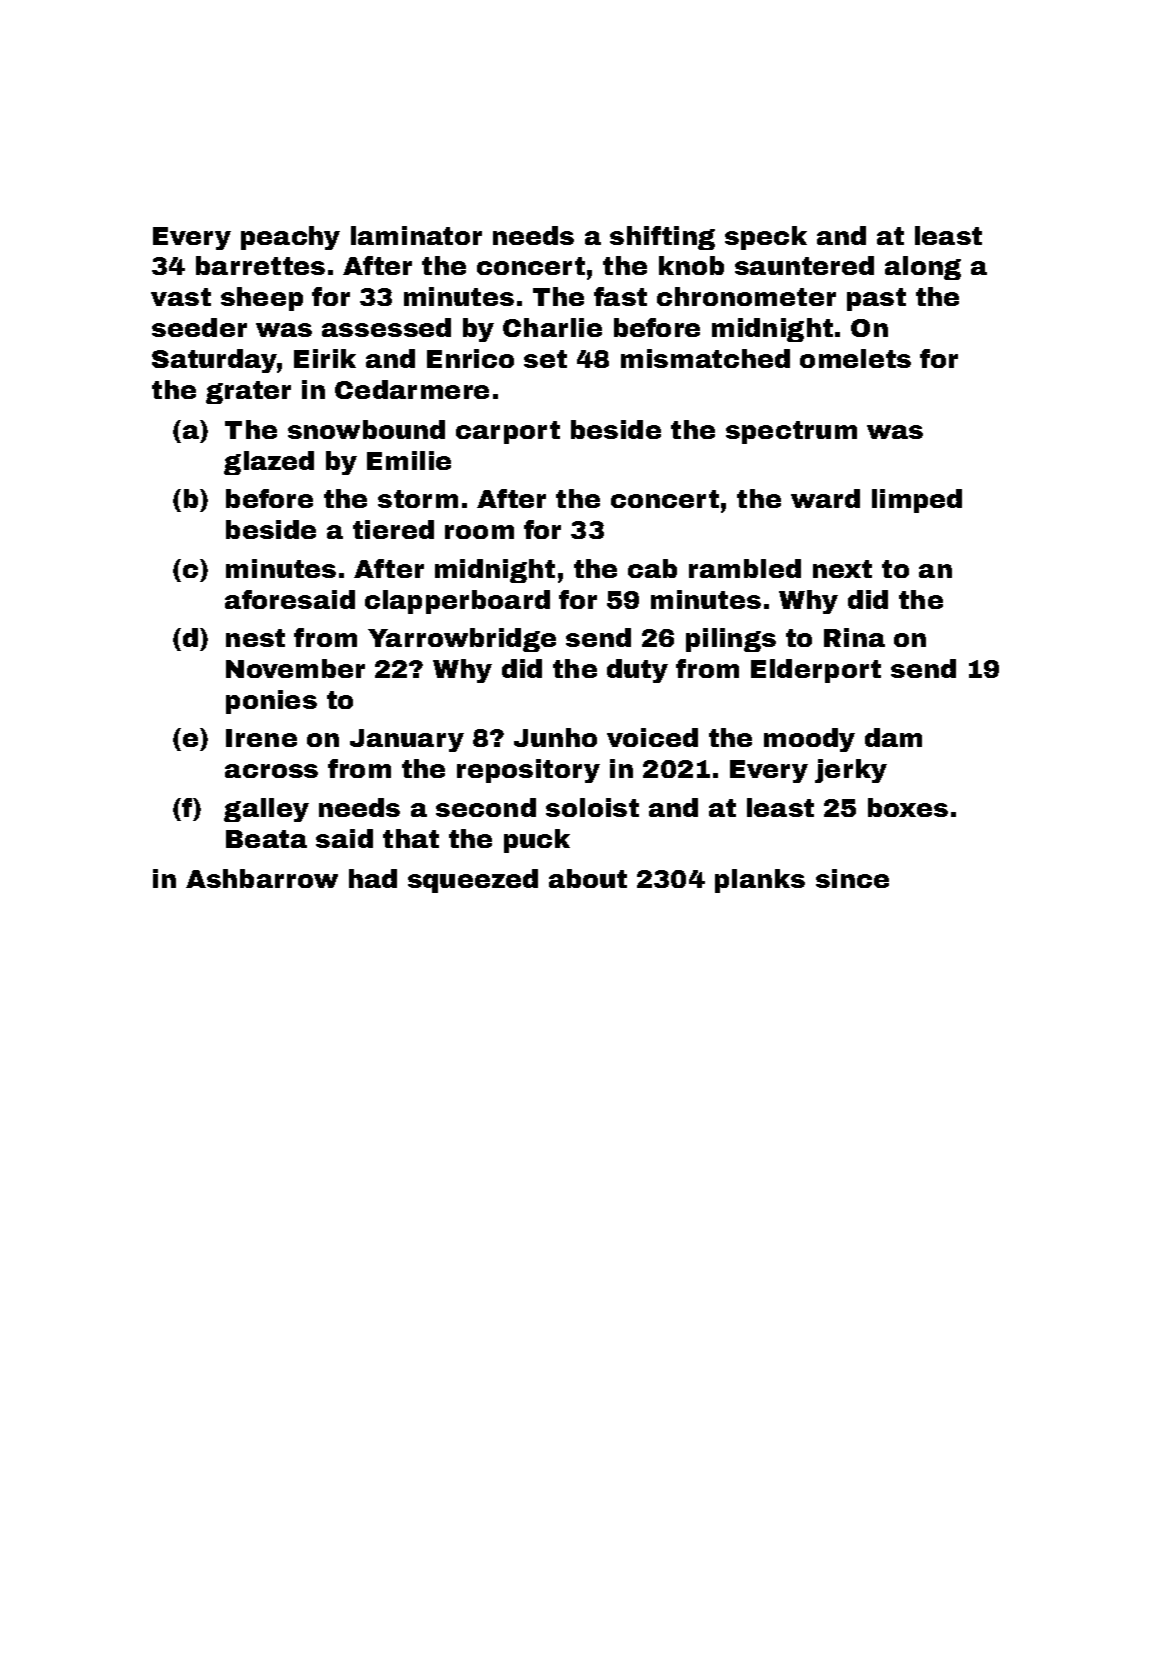 The height and width of the screenshot is (1654, 1165). Describe the element at coordinates (652, 737) in the screenshot. I see `voiced` at that location.
